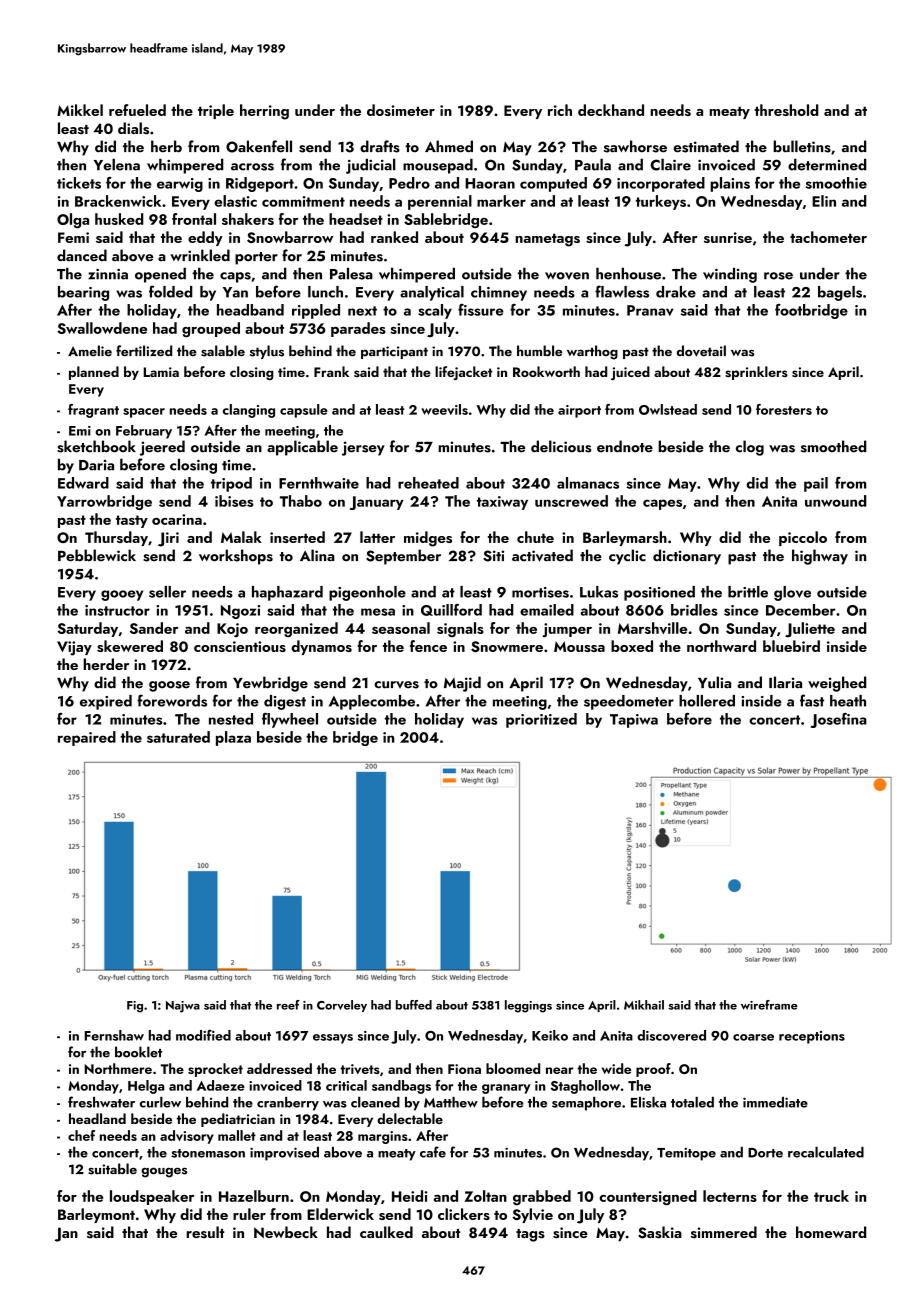  What do you see at coordinates (561, 446) in the image?
I see `delicious` at bounding box center [561, 446].
